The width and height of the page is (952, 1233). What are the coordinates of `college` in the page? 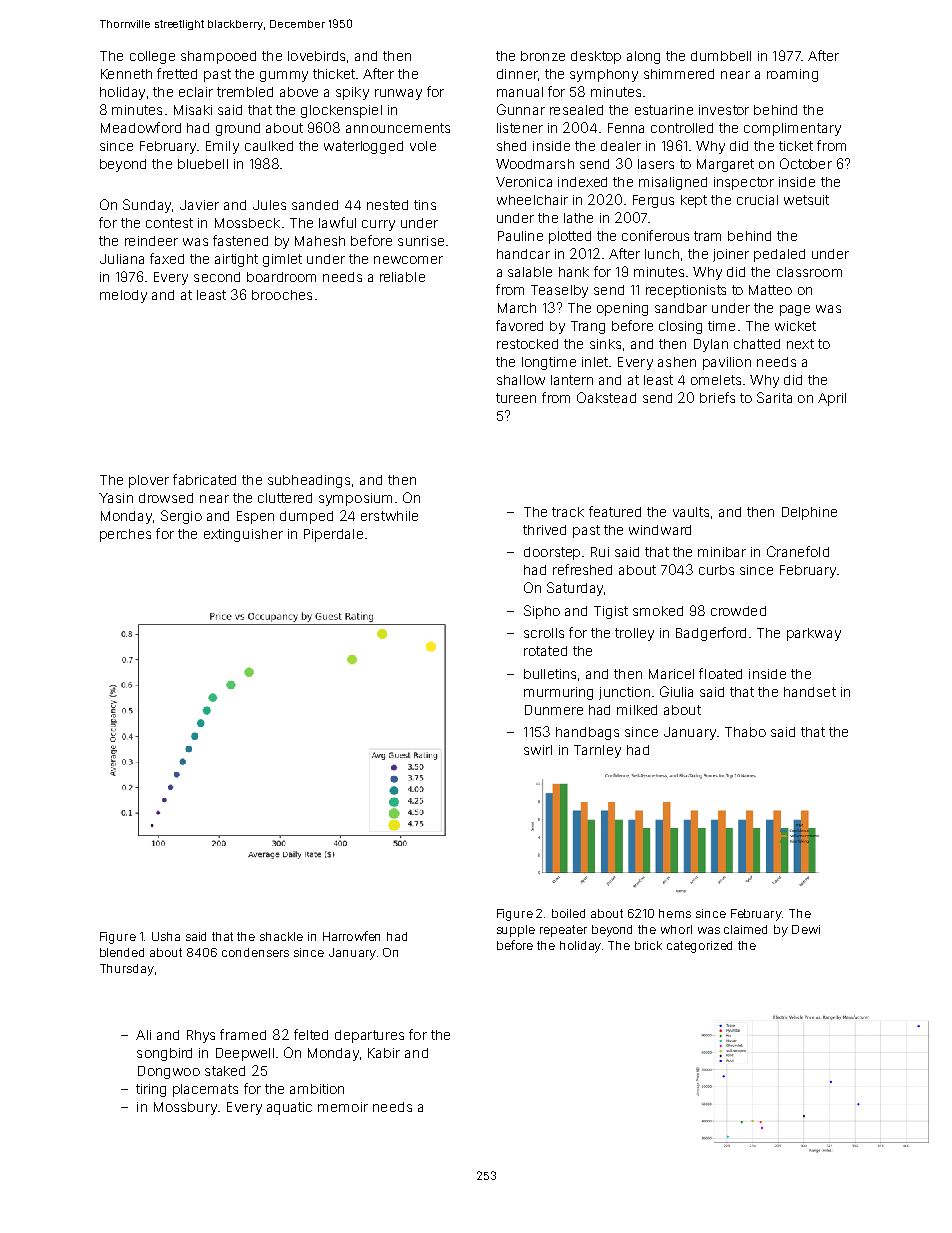 It's located at (152, 57).
